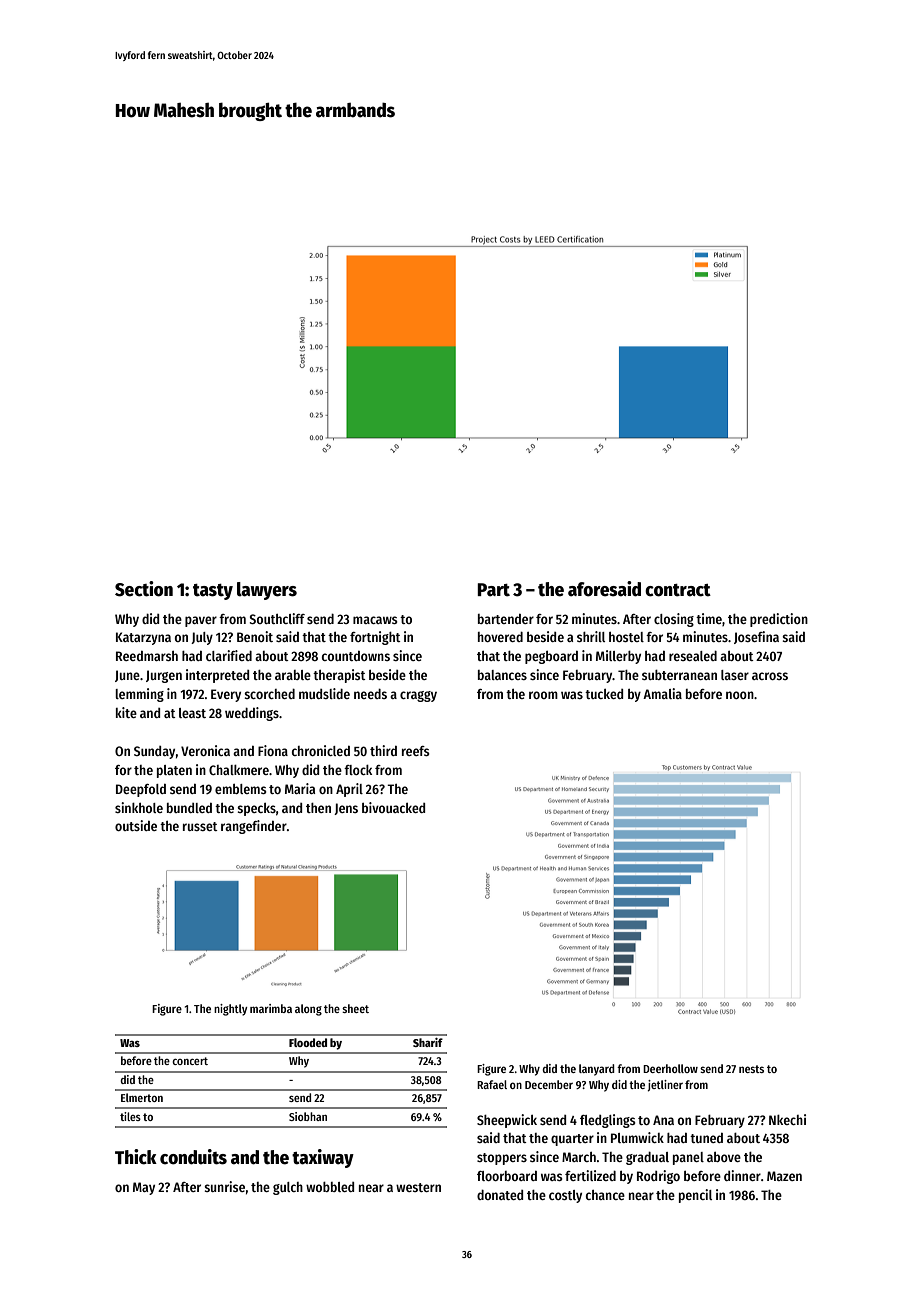 Image resolution: width=924 pixels, height=1308 pixels. Describe the element at coordinates (709, 618) in the screenshot. I see `time` at that location.
